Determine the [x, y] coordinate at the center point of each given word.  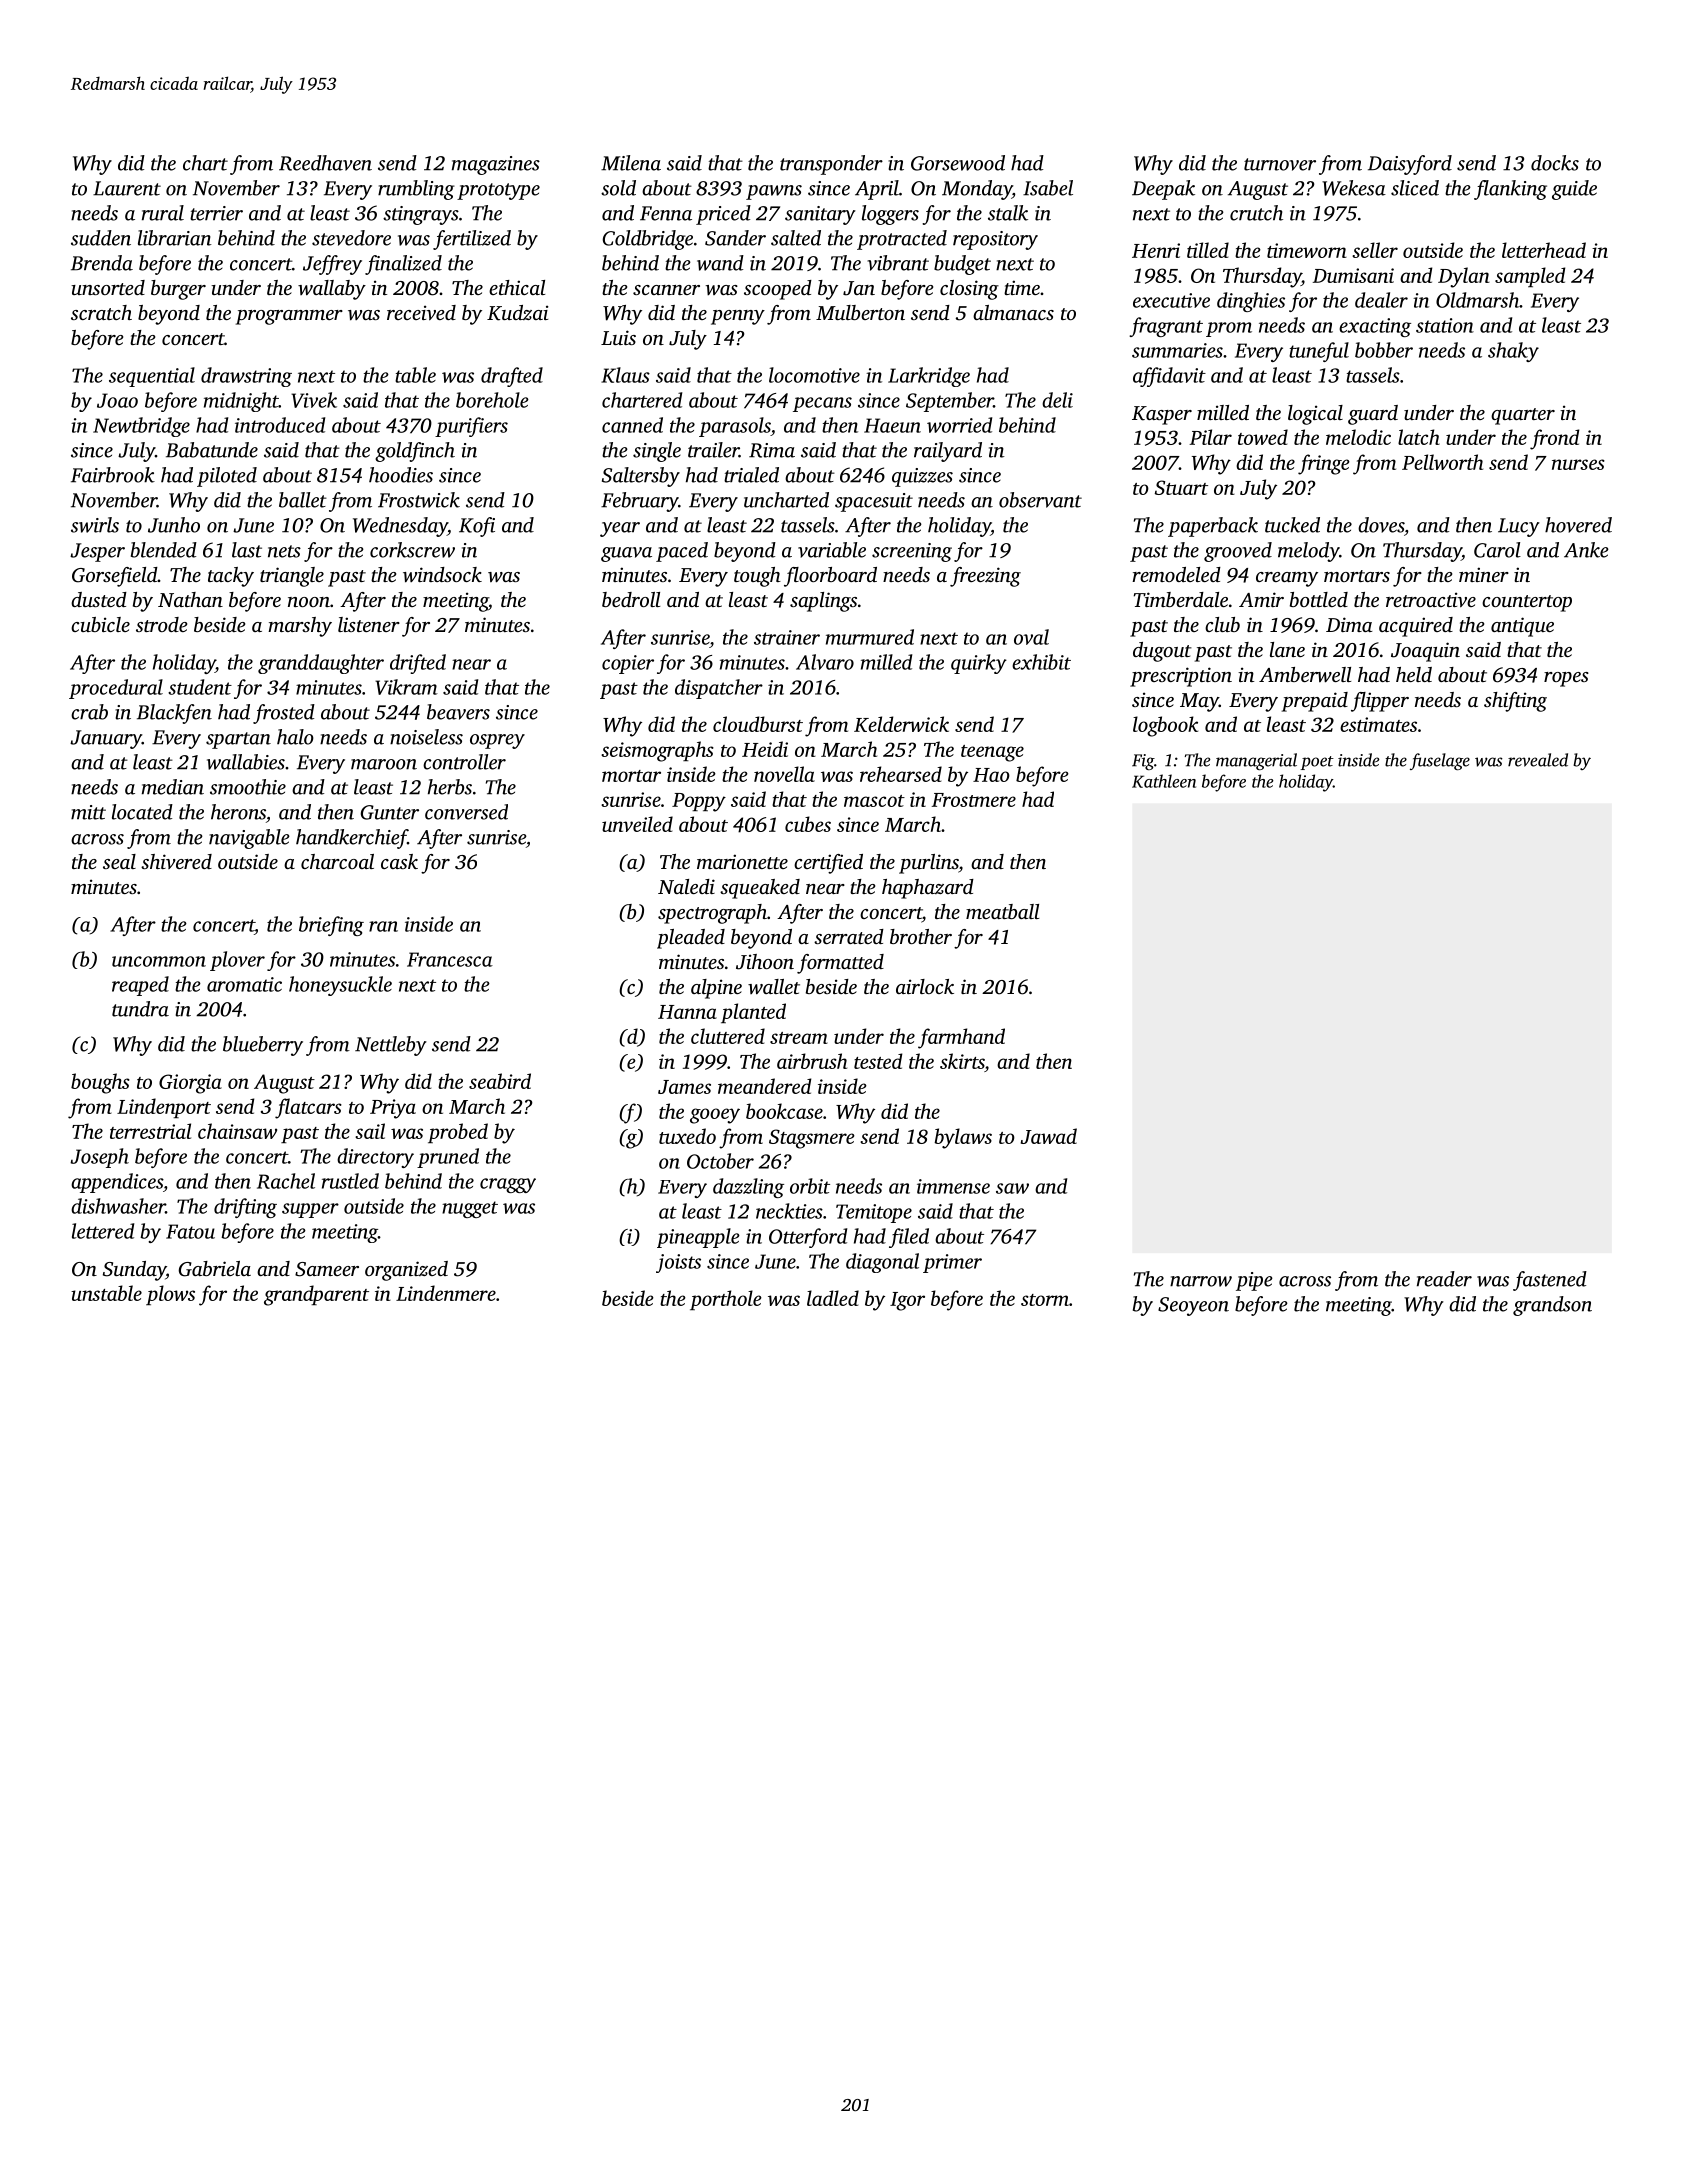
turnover [1280, 164]
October [720, 1161]
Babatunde [212, 450]
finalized [403, 265]
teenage [992, 753]
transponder [831, 165]
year [620, 529]
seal [119, 861]
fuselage [1440, 761]
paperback [1213, 527]
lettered [103, 1231]
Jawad [1049, 1136]
